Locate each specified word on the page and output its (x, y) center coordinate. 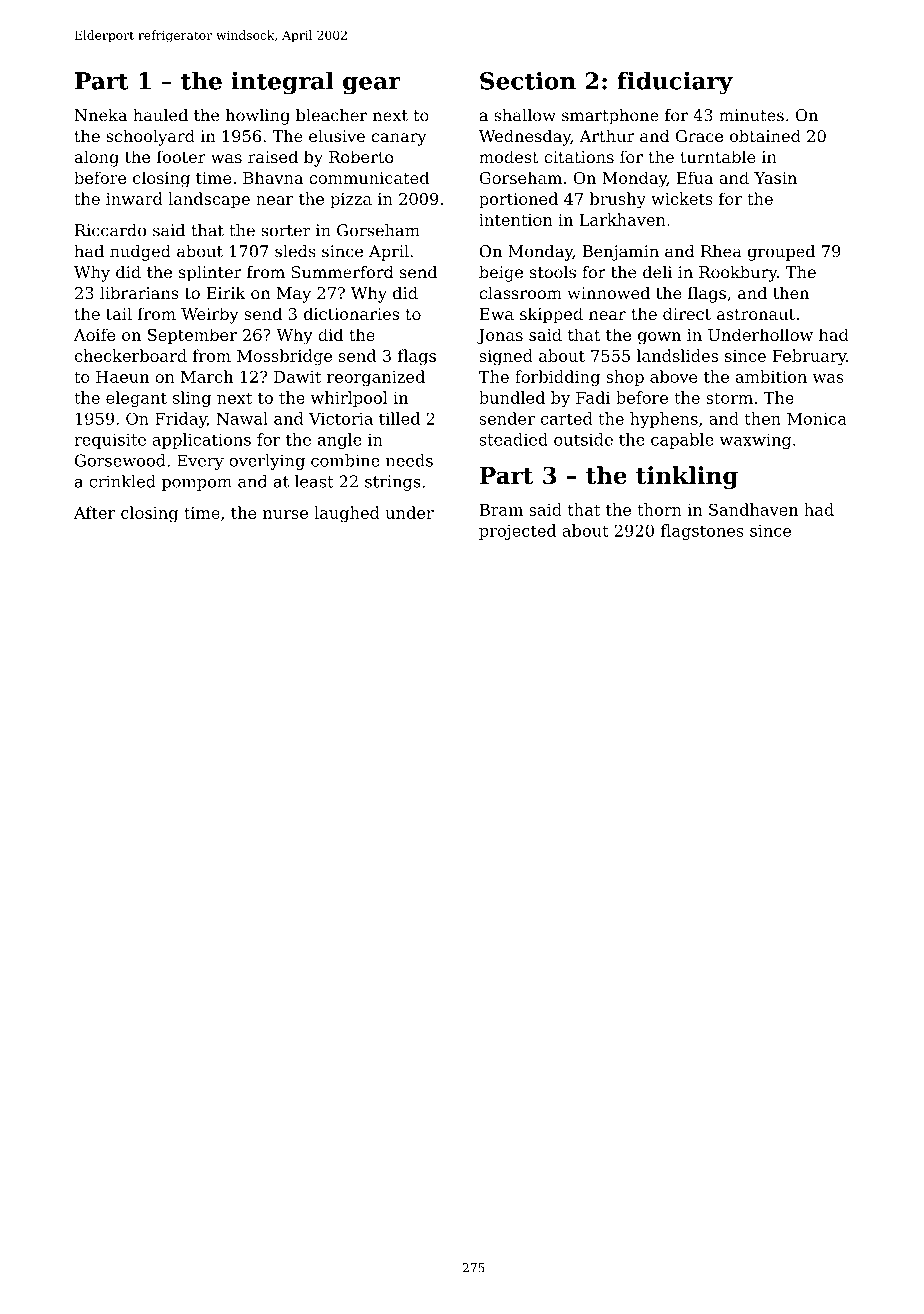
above (674, 376)
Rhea (721, 251)
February (810, 357)
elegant (136, 399)
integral (282, 83)
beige (501, 273)
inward (134, 198)
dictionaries (351, 313)
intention (516, 220)
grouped (781, 253)
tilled (399, 418)
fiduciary (675, 83)
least (314, 481)
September (192, 336)
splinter (210, 273)
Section (528, 80)
